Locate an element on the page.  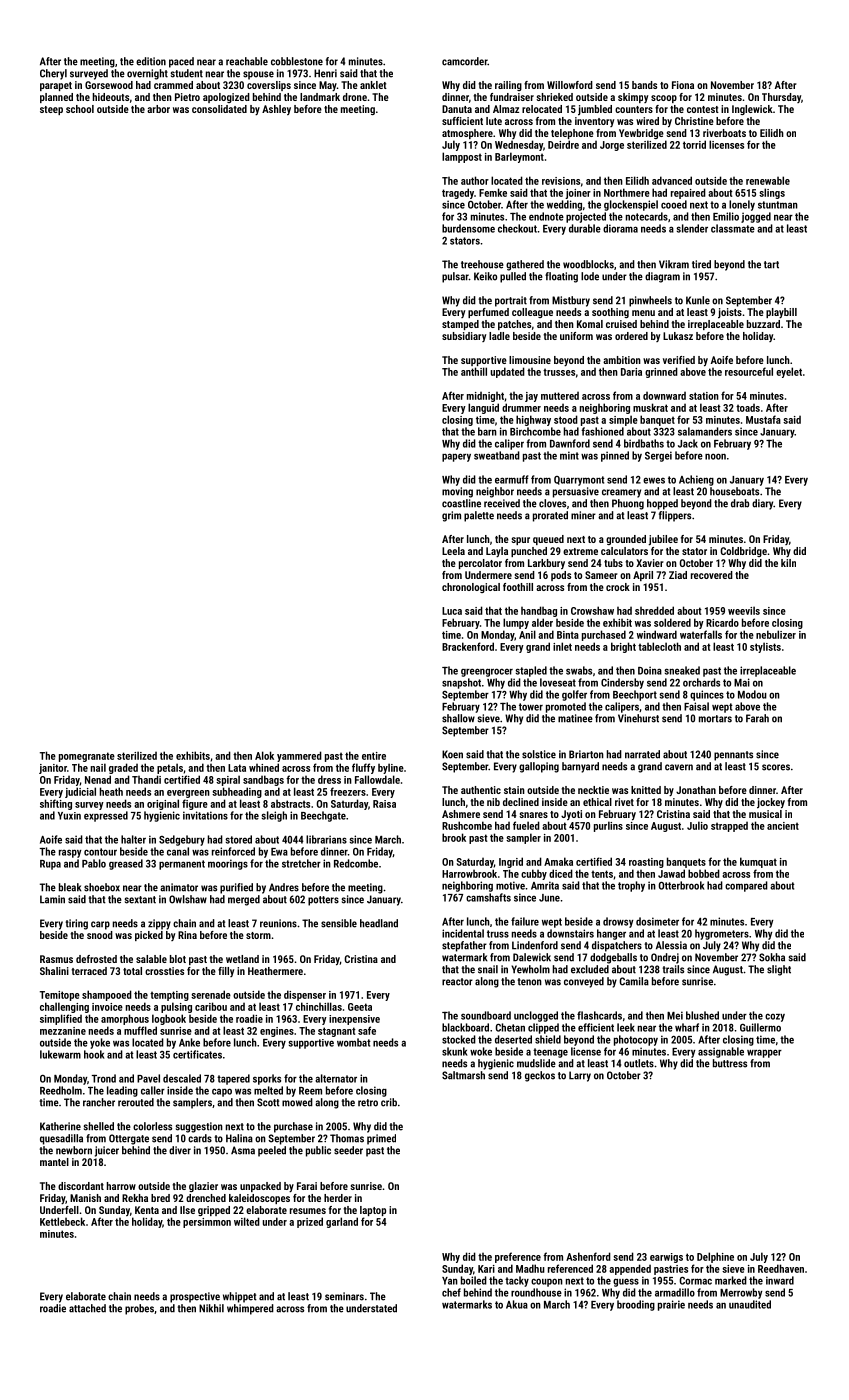
Kettlebeck is located at coordinates (62, 1221).
